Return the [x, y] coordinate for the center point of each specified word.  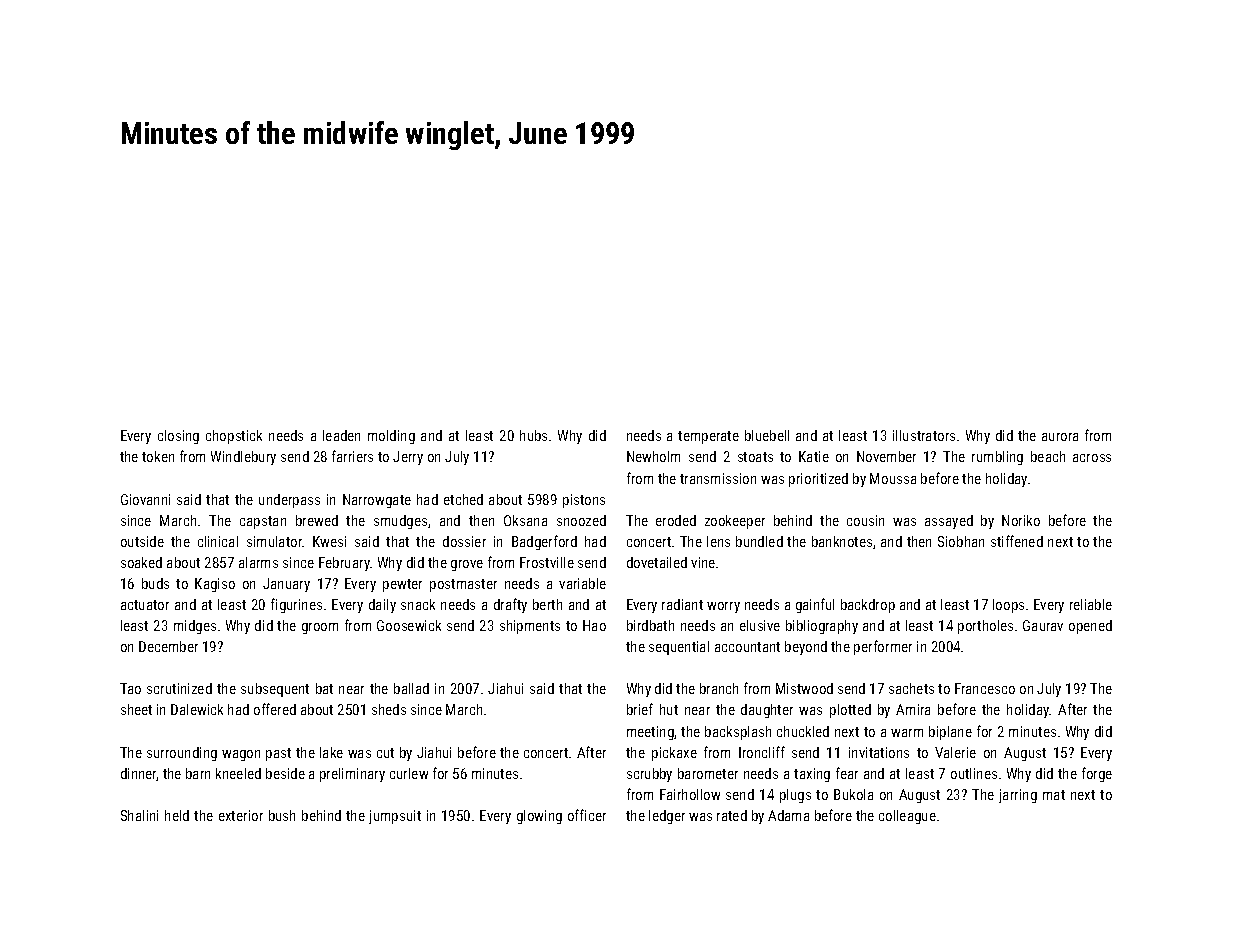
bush [282, 815]
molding [391, 437]
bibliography [822, 627]
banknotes [842, 541]
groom [320, 628]
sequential [679, 648]
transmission [718, 478]
